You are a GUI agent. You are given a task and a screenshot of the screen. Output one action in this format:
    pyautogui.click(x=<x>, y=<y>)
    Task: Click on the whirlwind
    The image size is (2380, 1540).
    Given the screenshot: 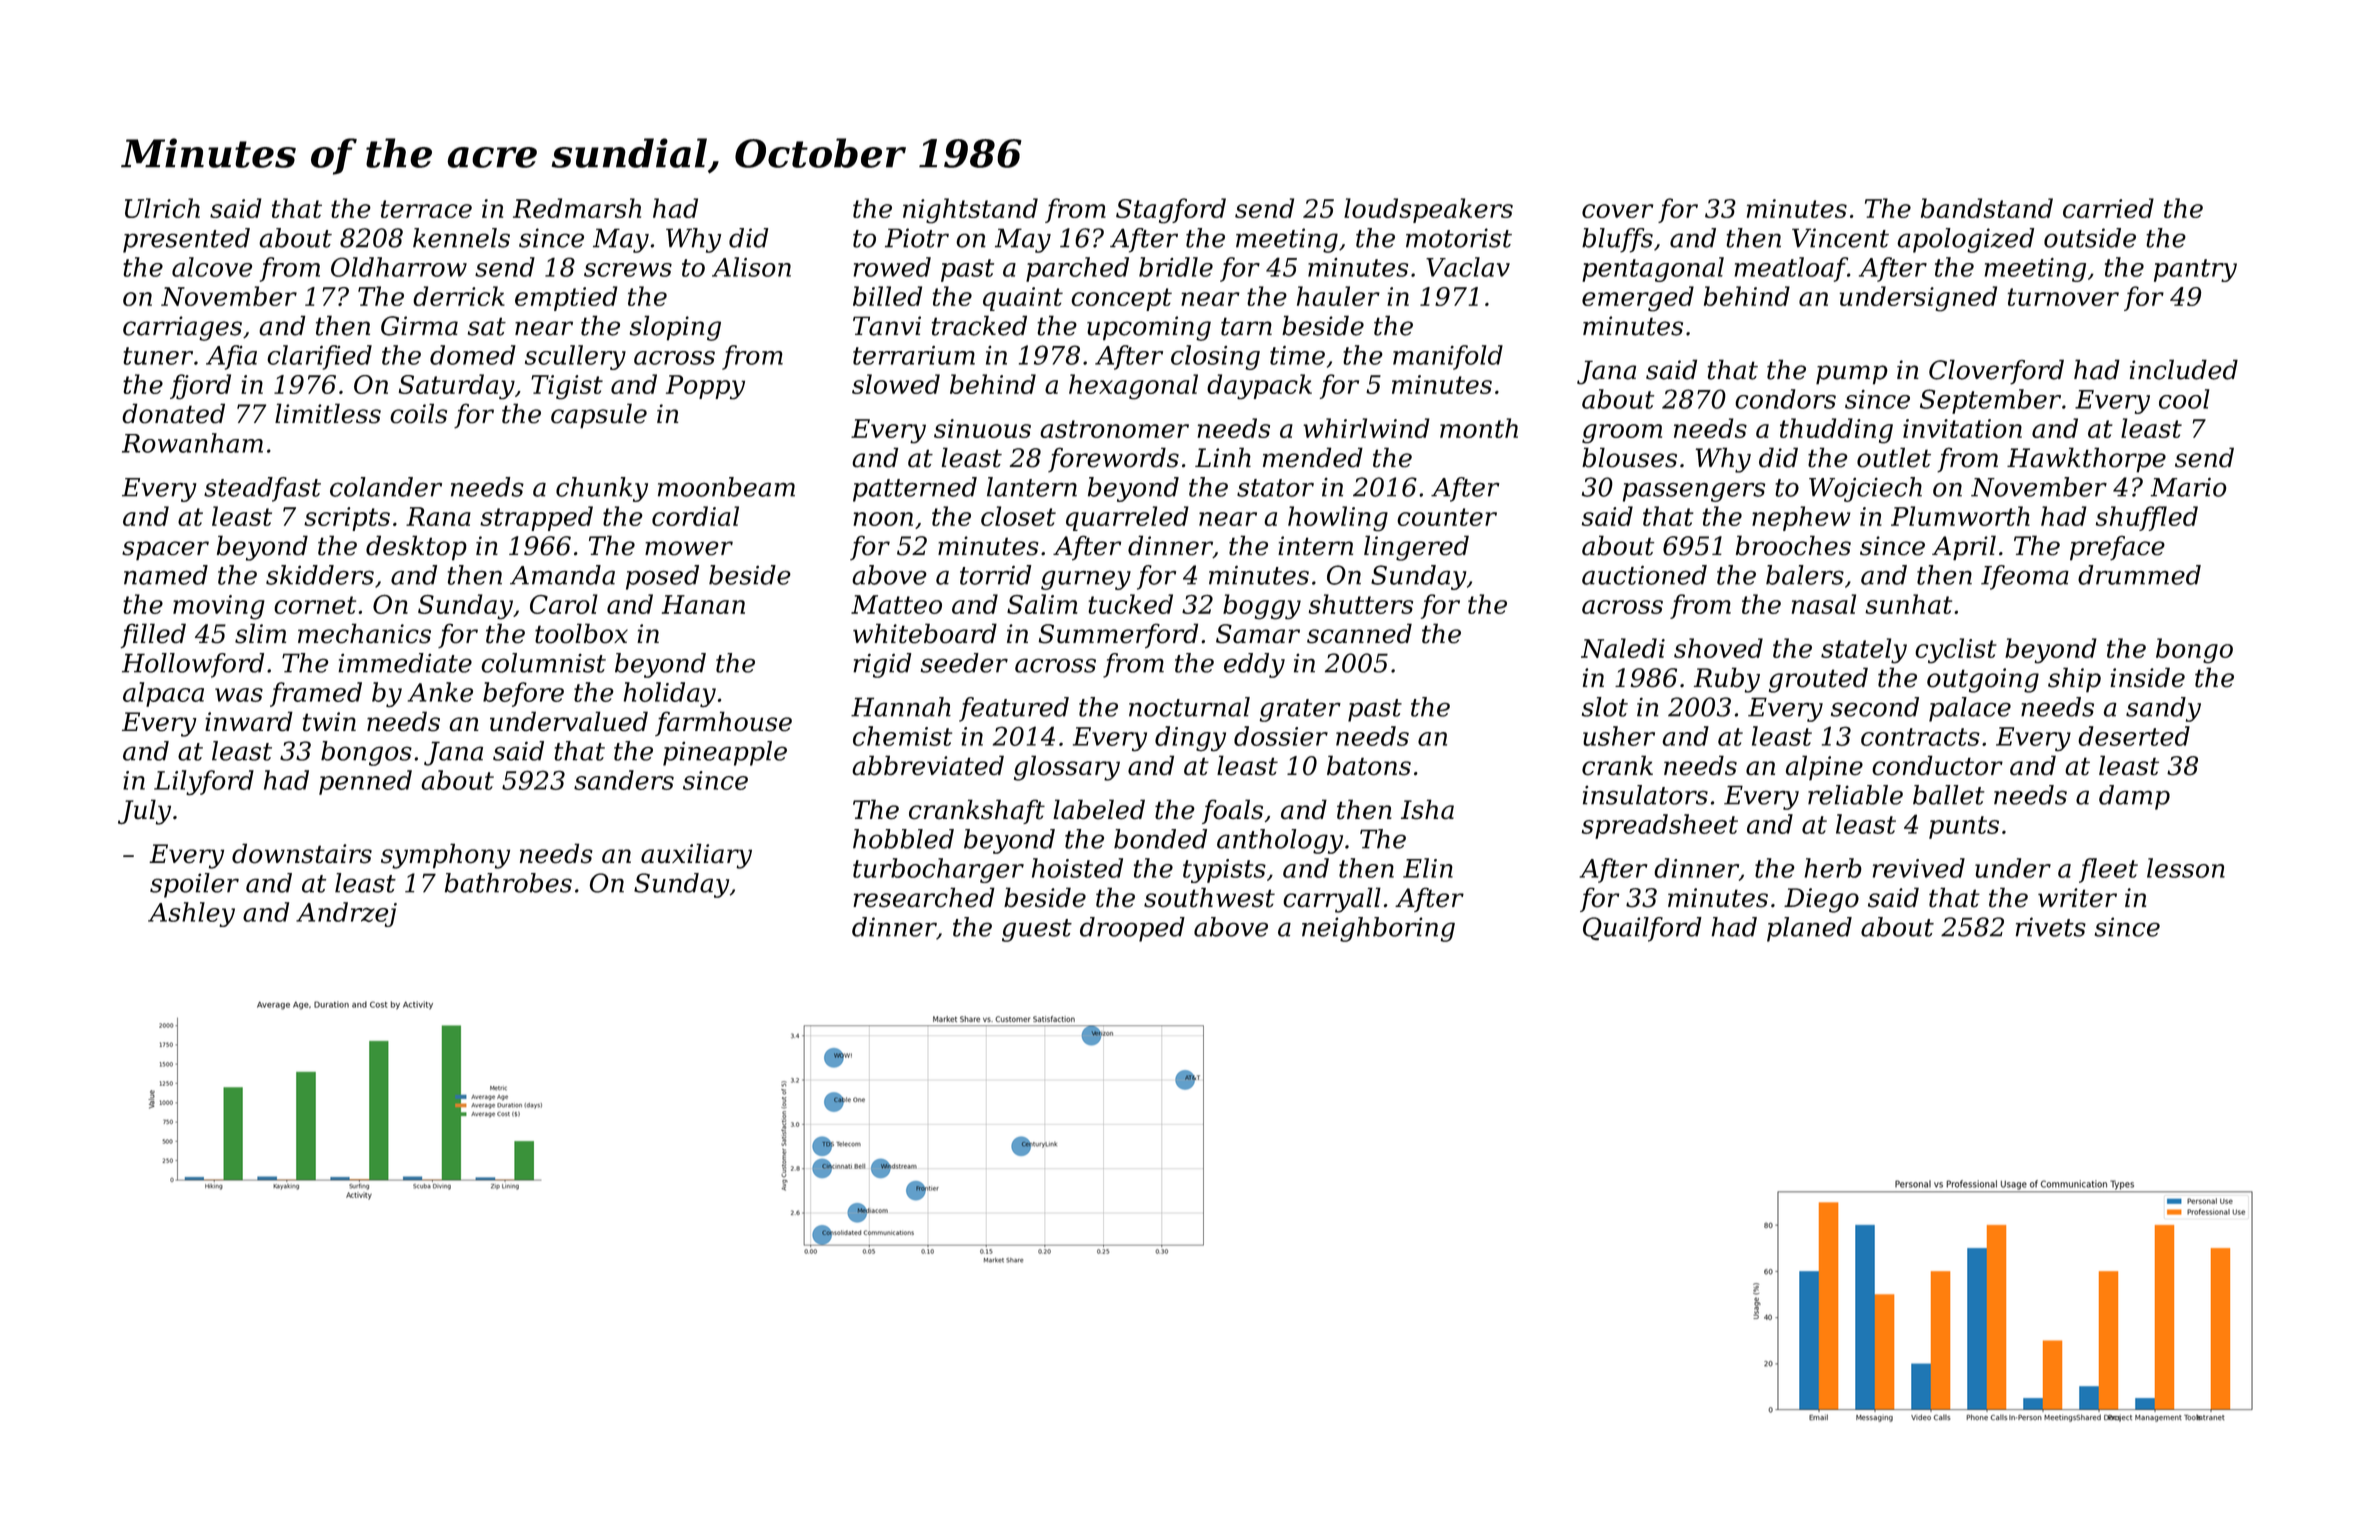 What is the action you would take?
    pyautogui.click(x=1366, y=428)
